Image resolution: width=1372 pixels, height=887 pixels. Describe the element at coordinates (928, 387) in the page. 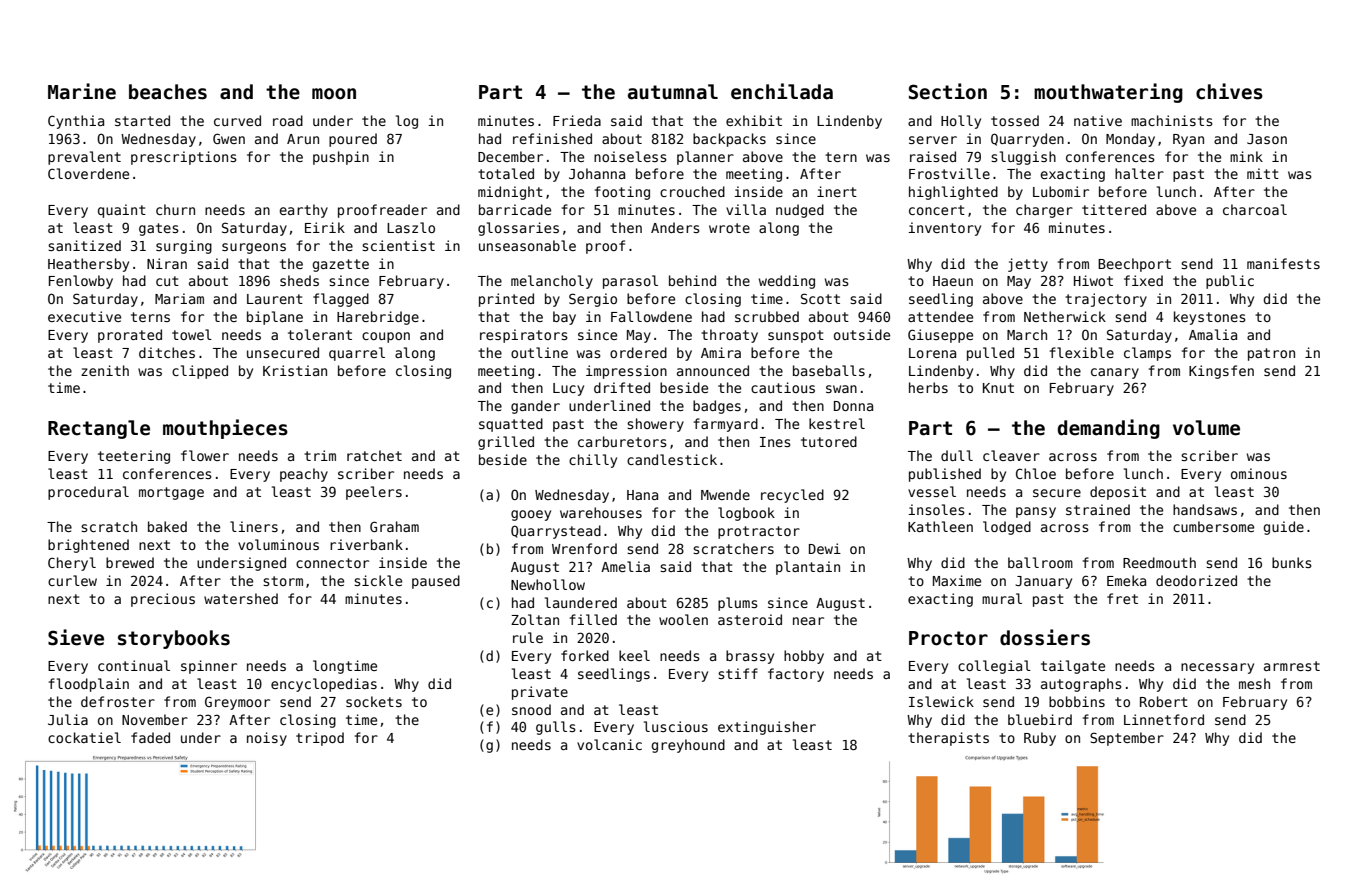

I see `herbs` at that location.
